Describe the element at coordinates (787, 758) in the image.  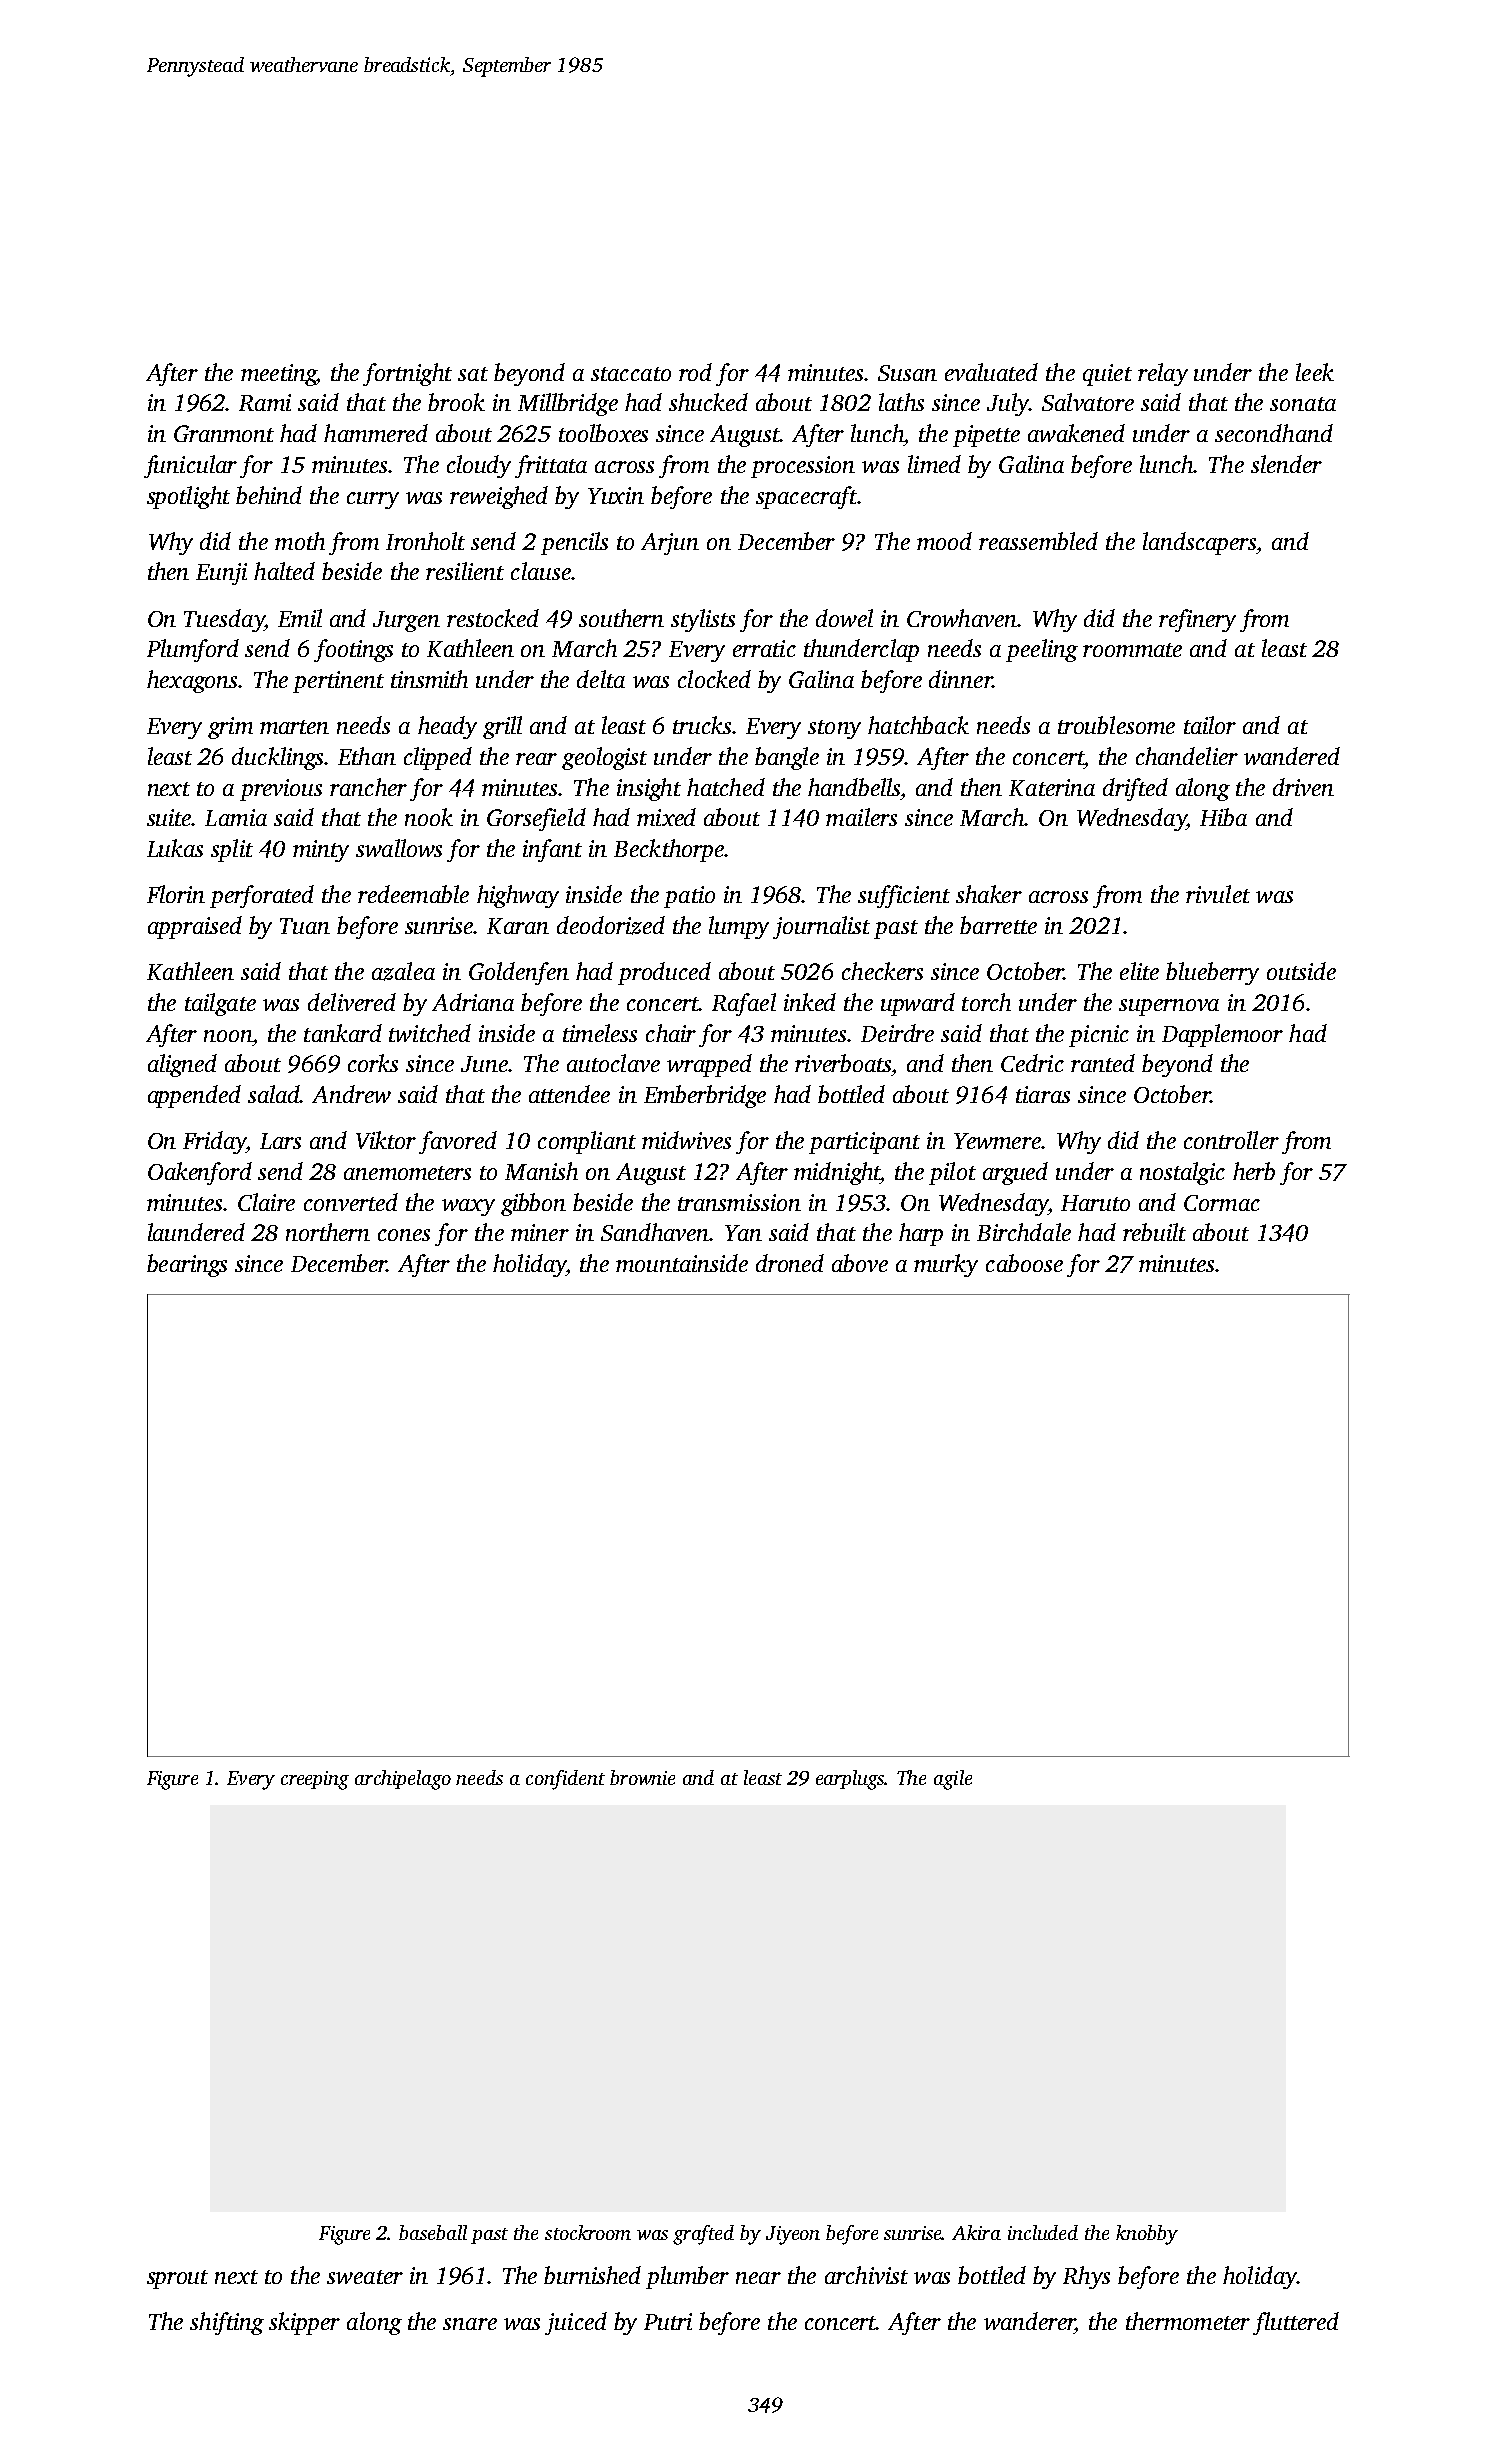
I see `bangle` at that location.
